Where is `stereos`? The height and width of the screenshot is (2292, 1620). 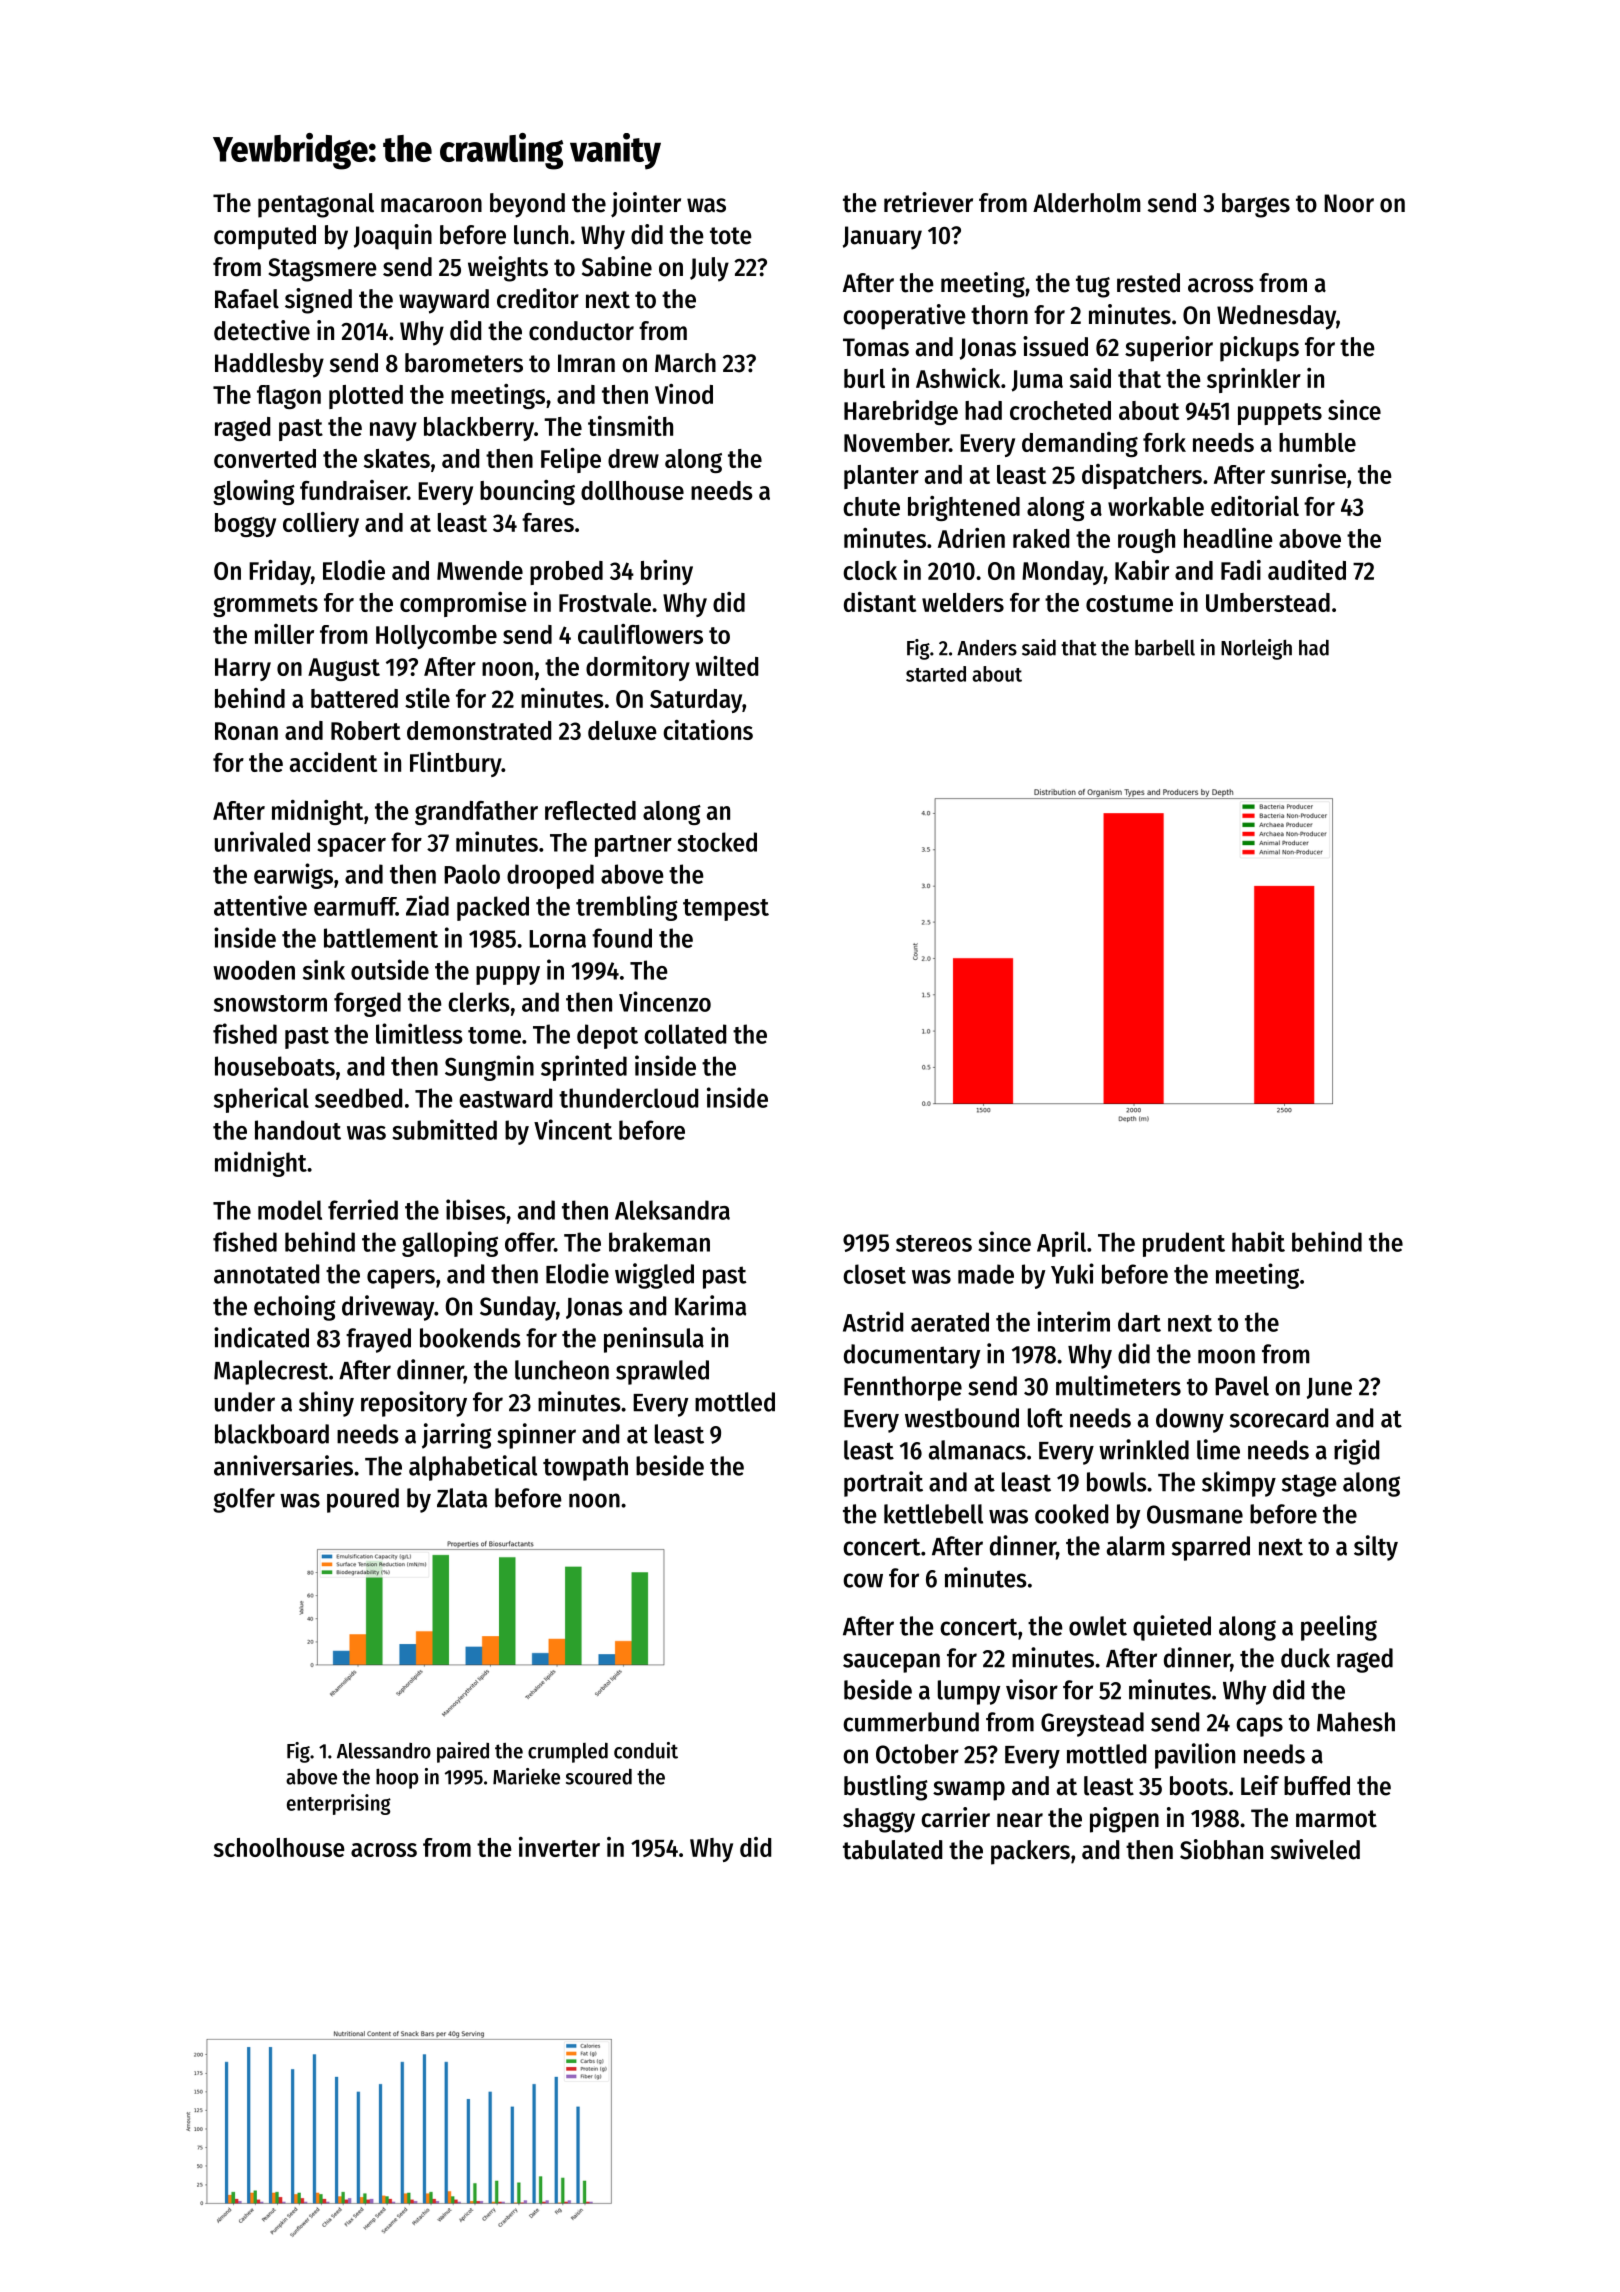
stereos is located at coordinates (934, 1243).
